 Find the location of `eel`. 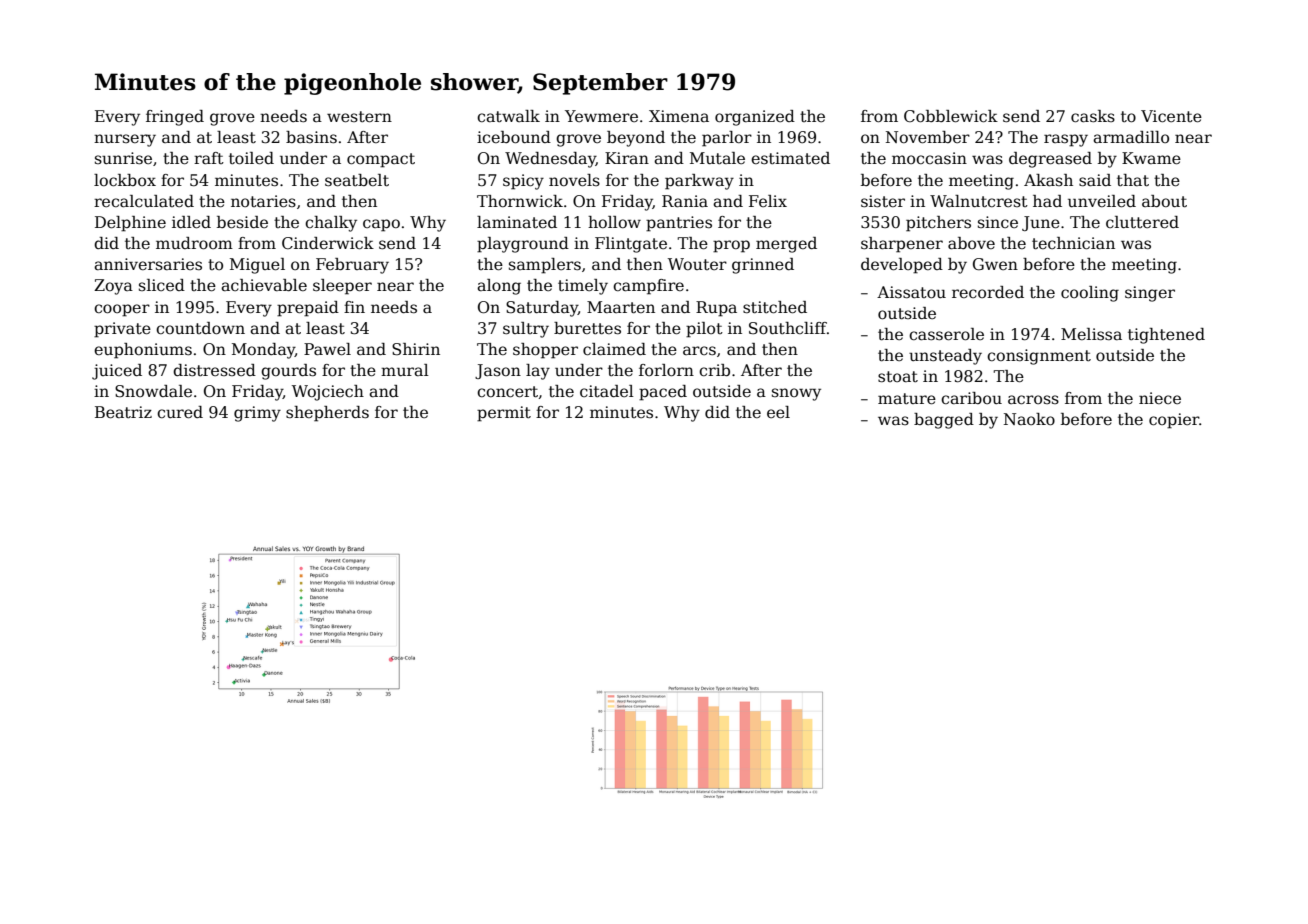

eel is located at coordinates (778, 412).
